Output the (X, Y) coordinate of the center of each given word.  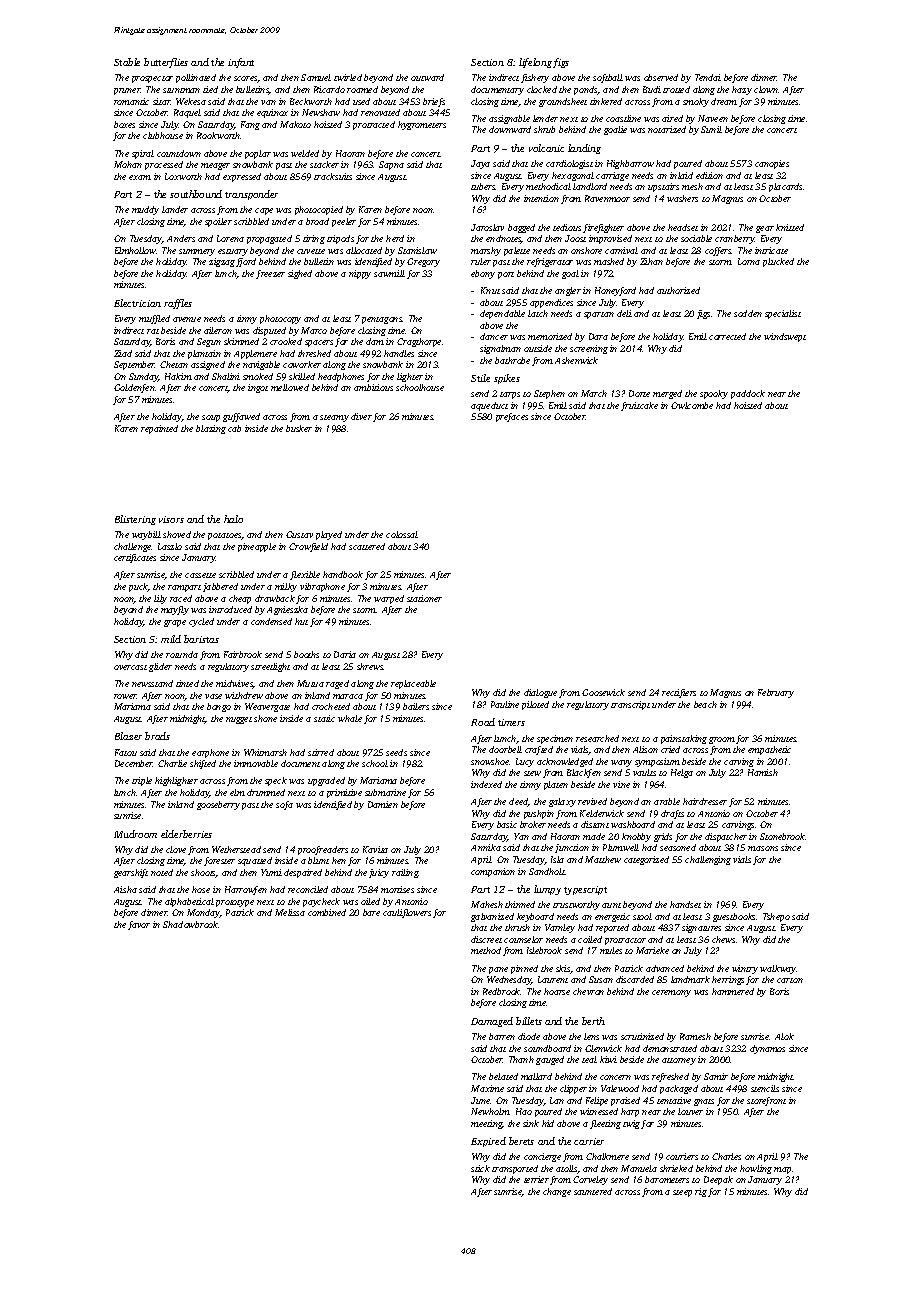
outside (538, 348)
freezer (270, 274)
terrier (536, 1179)
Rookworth (219, 135)
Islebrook (544, 950)
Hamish (763, 772)
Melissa (290, 912)
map (782, 1170)
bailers (416, 706)
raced (181, 598)
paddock (748, 394)
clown (766, 89)
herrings (728, 980)
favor (139, 925)
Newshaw (321, 112)
